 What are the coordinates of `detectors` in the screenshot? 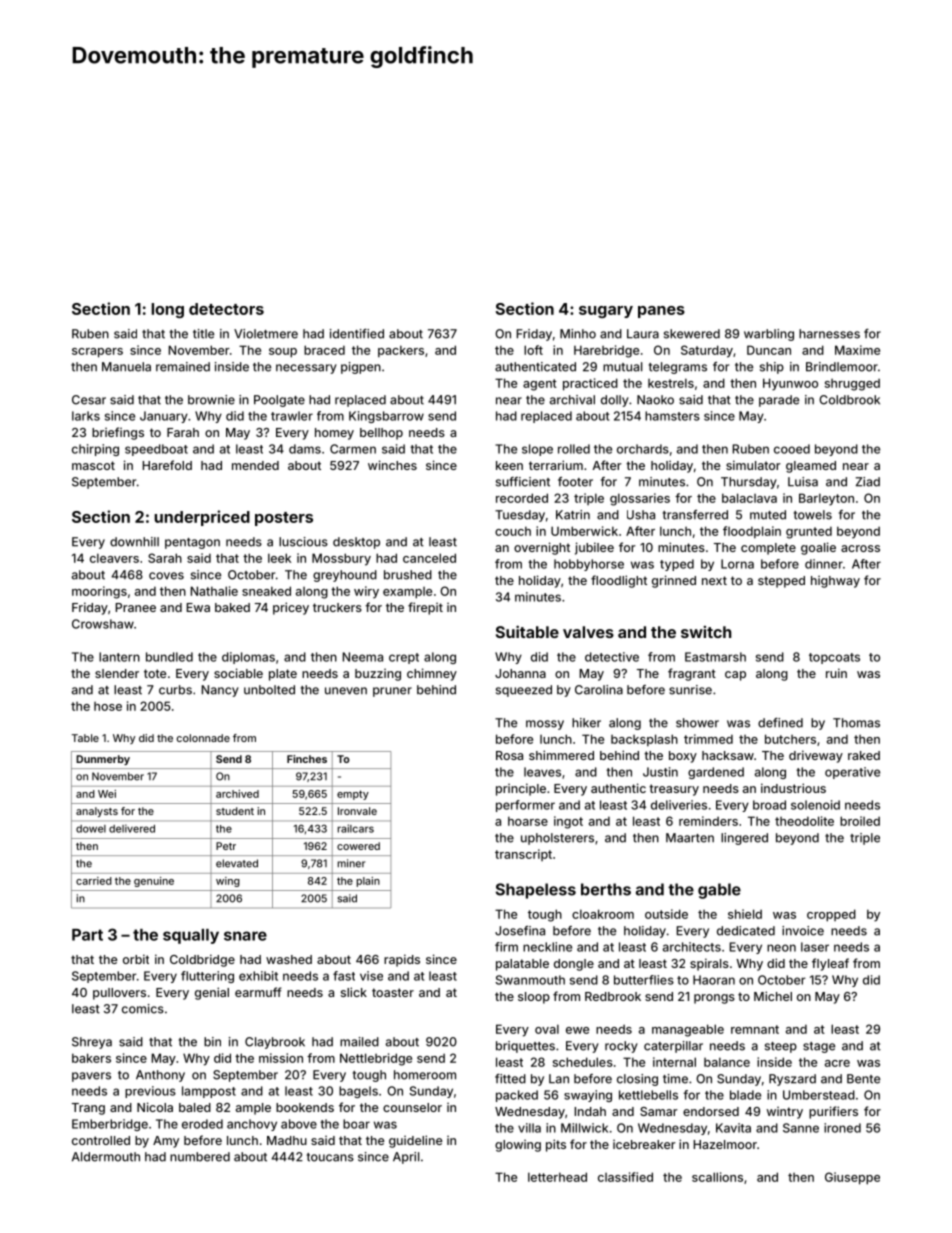 It's located at (226, 309).
